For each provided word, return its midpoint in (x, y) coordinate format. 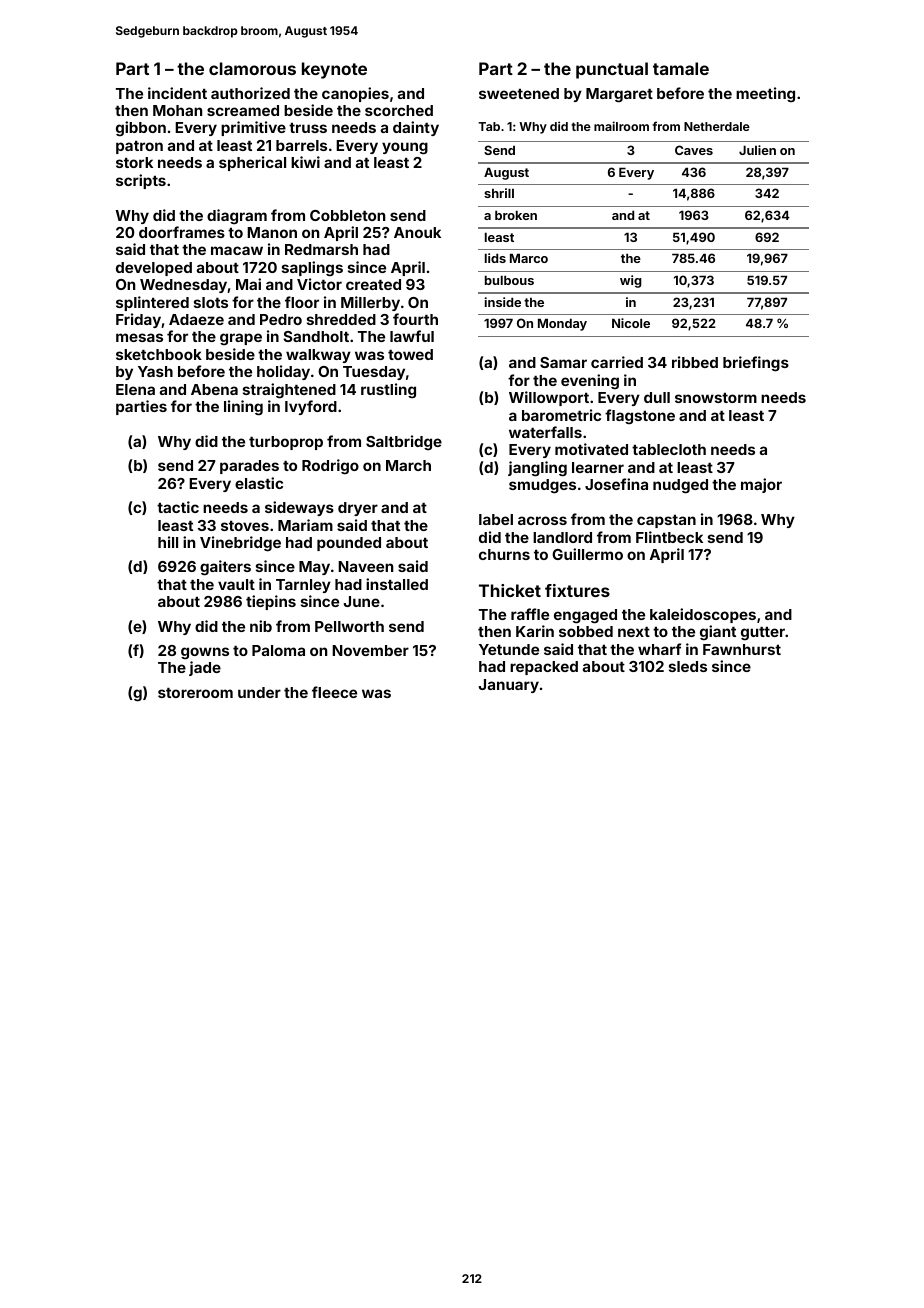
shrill (499, 193)
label (496, 519)
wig (631, 281)
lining (243, 408)
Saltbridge (404, 442)
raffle (530, 614)
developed (154, 269)
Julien (757, 150)
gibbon (141, 129)
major (761, 485)
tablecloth (669, 449)
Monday (562, 324)
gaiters (225, 568)
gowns (205, 653)
